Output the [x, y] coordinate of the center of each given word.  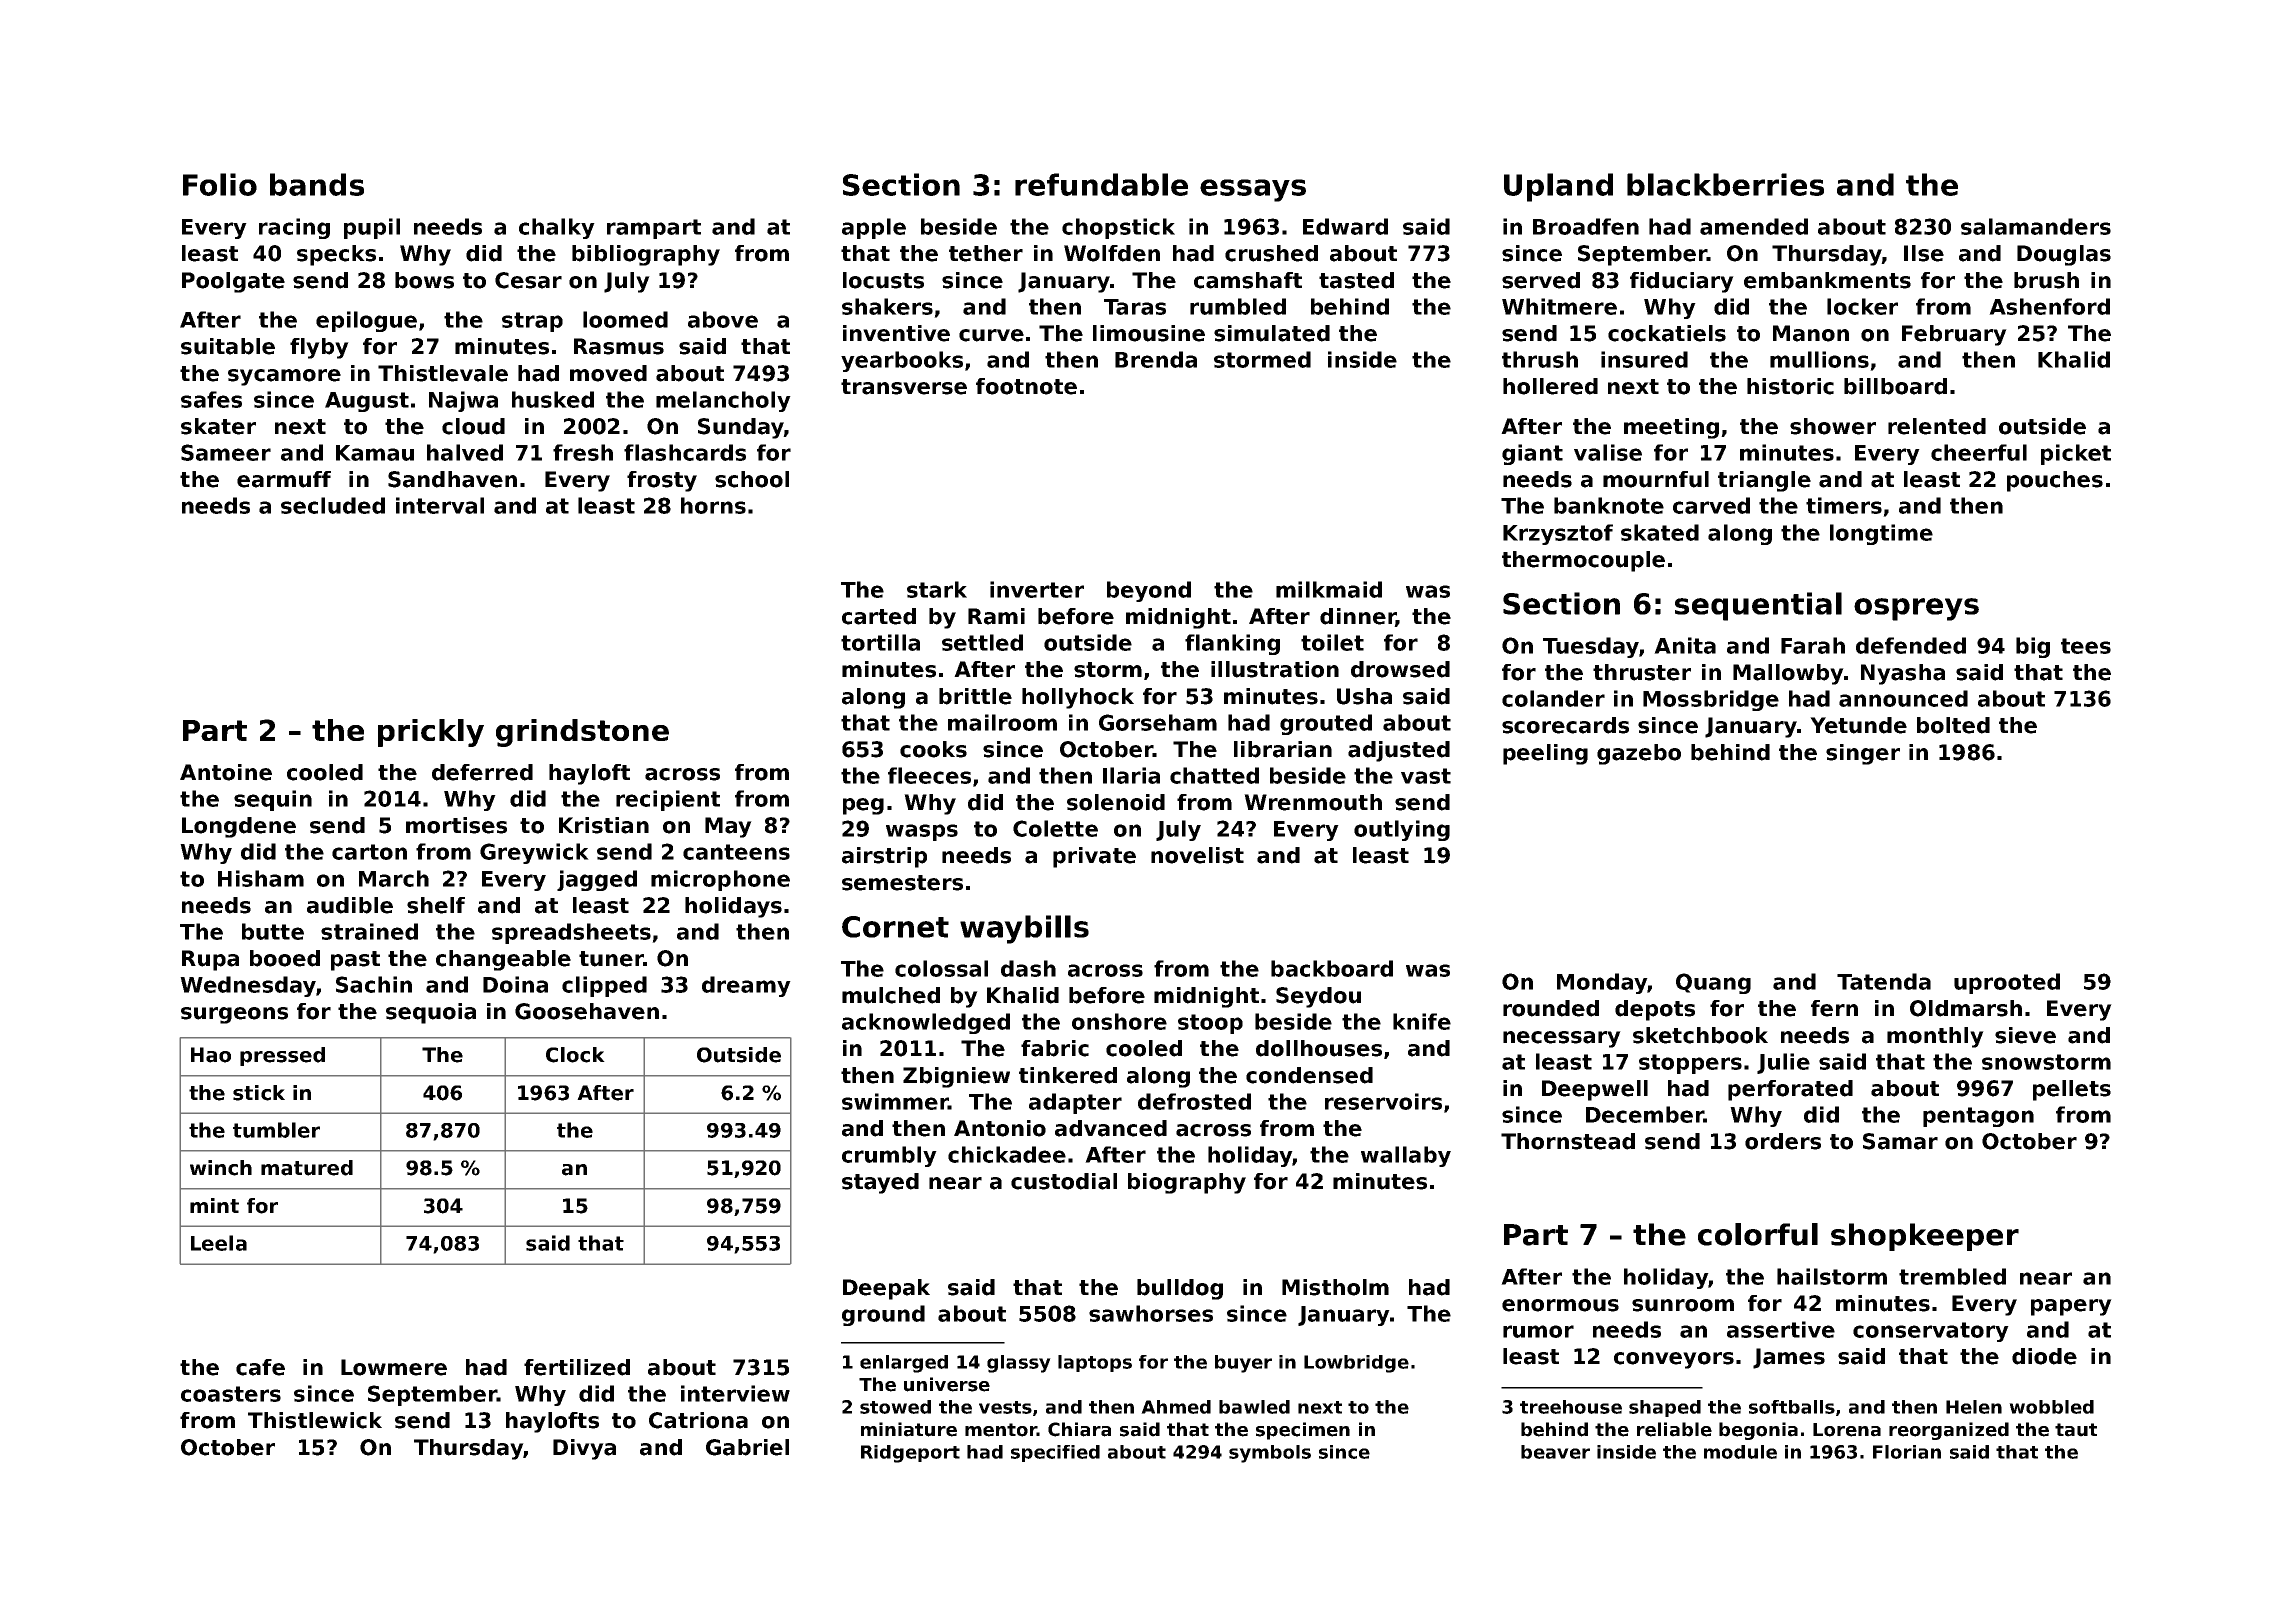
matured [307, 1168]
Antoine [226, 772]
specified [1055, 1453]
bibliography [646, 255]
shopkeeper [1925, 1237]
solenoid [1116, 802]
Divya [584, 1449]
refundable [1101, 184]
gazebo [1639, 754]
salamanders [2036, 226]
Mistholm [1335, 1287]
